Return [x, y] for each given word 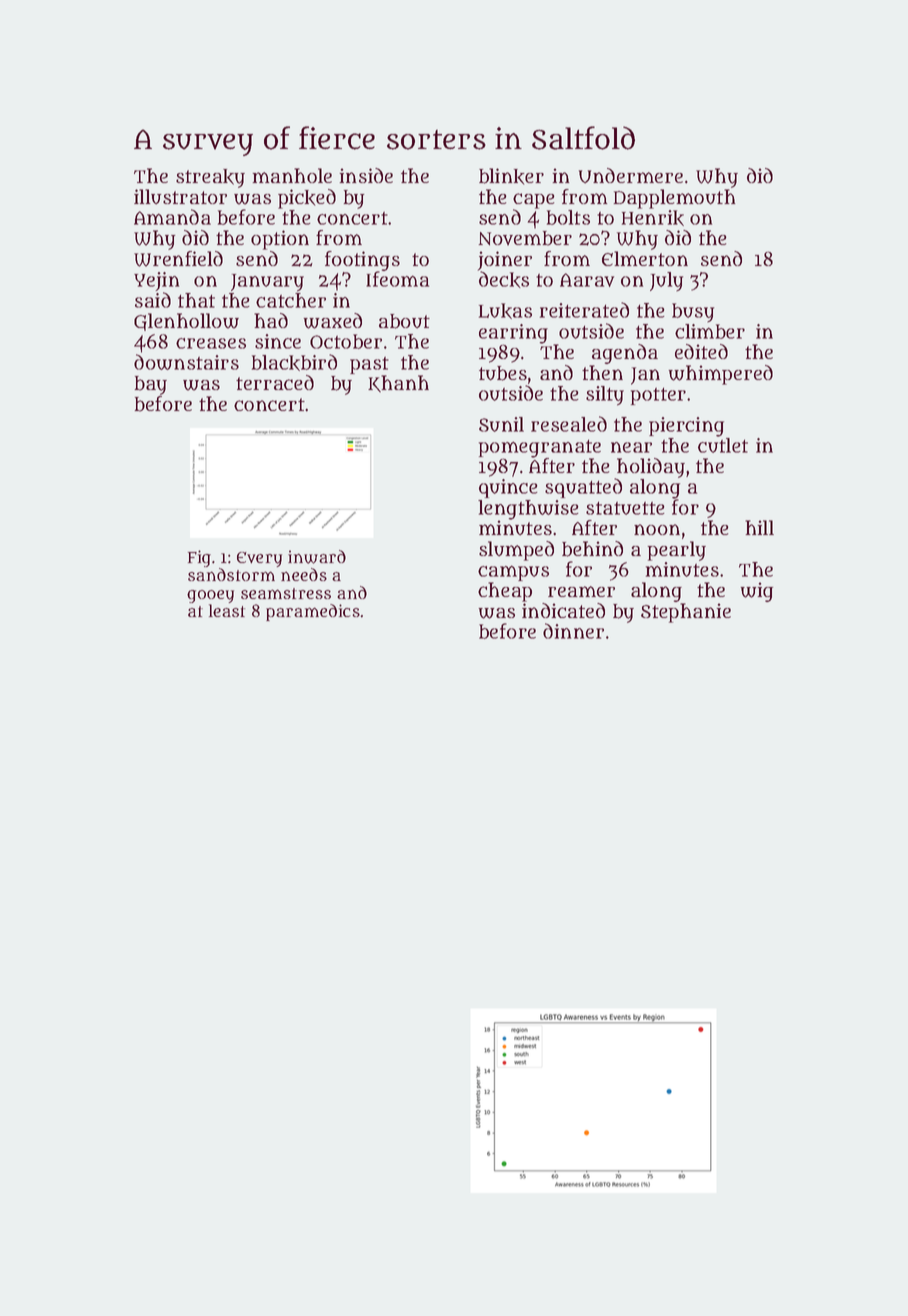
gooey [210, 596]
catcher [291, 300]
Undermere [631, 175]
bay [151, 385]
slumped [516, 551]
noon [657, 529]
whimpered [721, 375]
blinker [511, 176]
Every [259, 559]
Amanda [172, 217]
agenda [625, 354]
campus [513, 573]
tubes [503, 373]
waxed [333, 321]
